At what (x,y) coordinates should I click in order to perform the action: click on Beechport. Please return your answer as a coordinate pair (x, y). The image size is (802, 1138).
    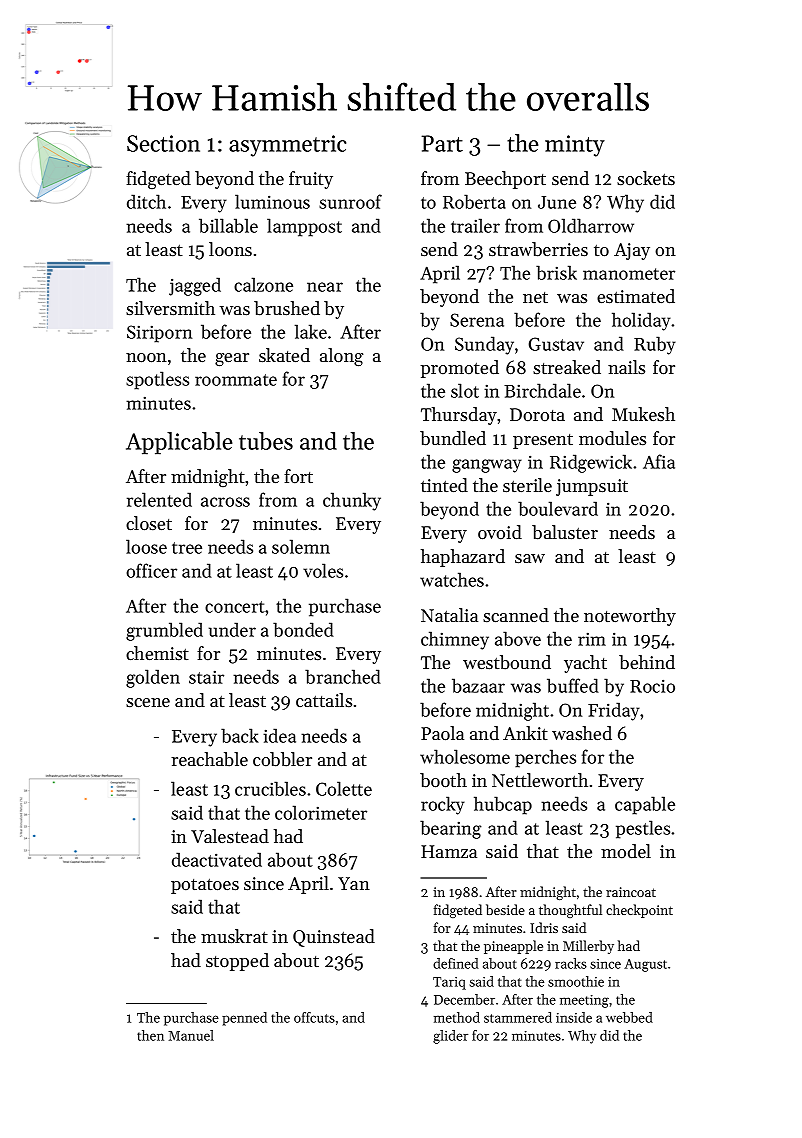
    Looking at the image, I should click on (505, 180).
